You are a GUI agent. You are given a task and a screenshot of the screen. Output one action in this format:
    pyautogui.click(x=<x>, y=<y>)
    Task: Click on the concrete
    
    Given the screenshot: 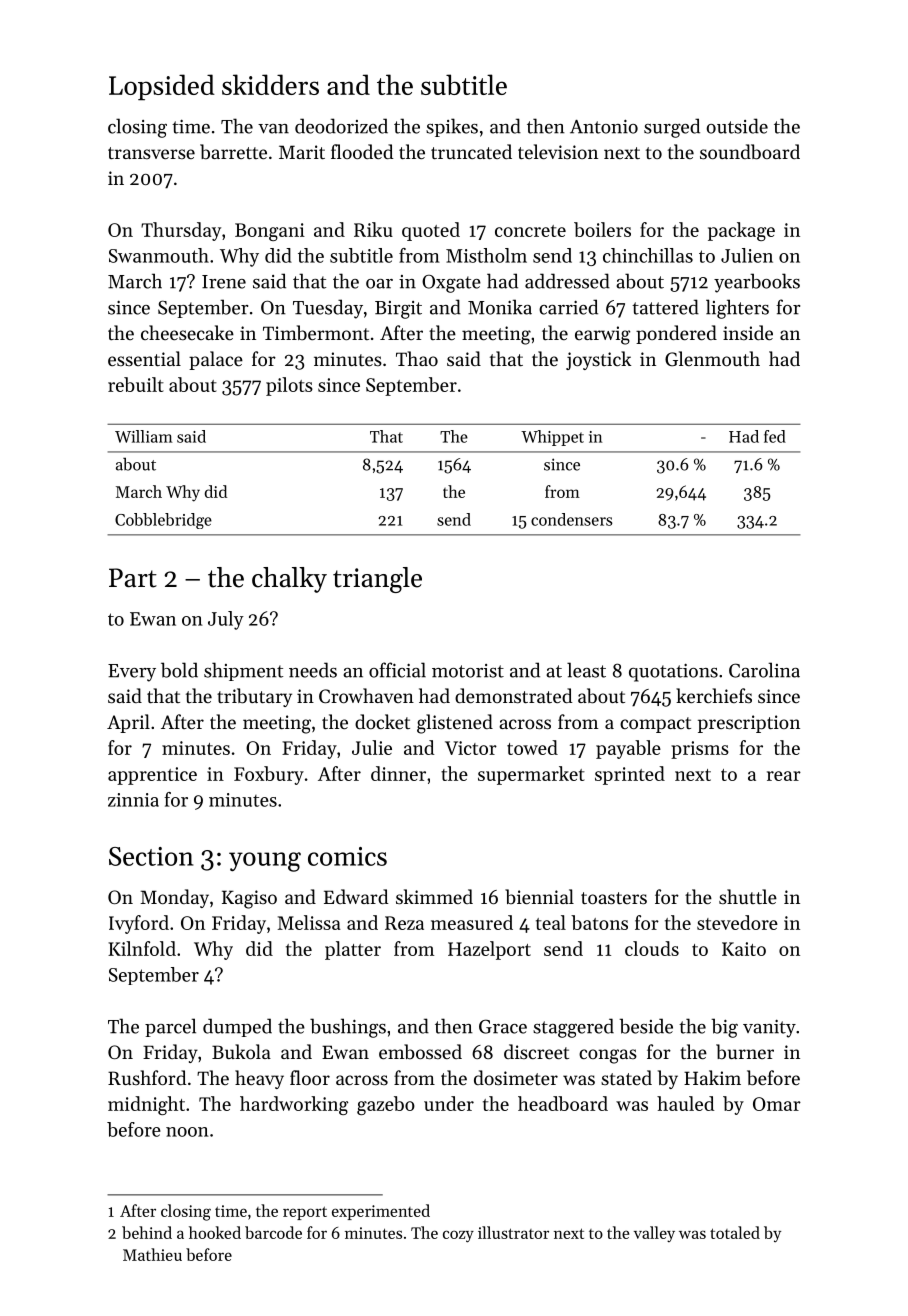 What is the action you would take?
    pyautogui.click(x=530, y=231)
